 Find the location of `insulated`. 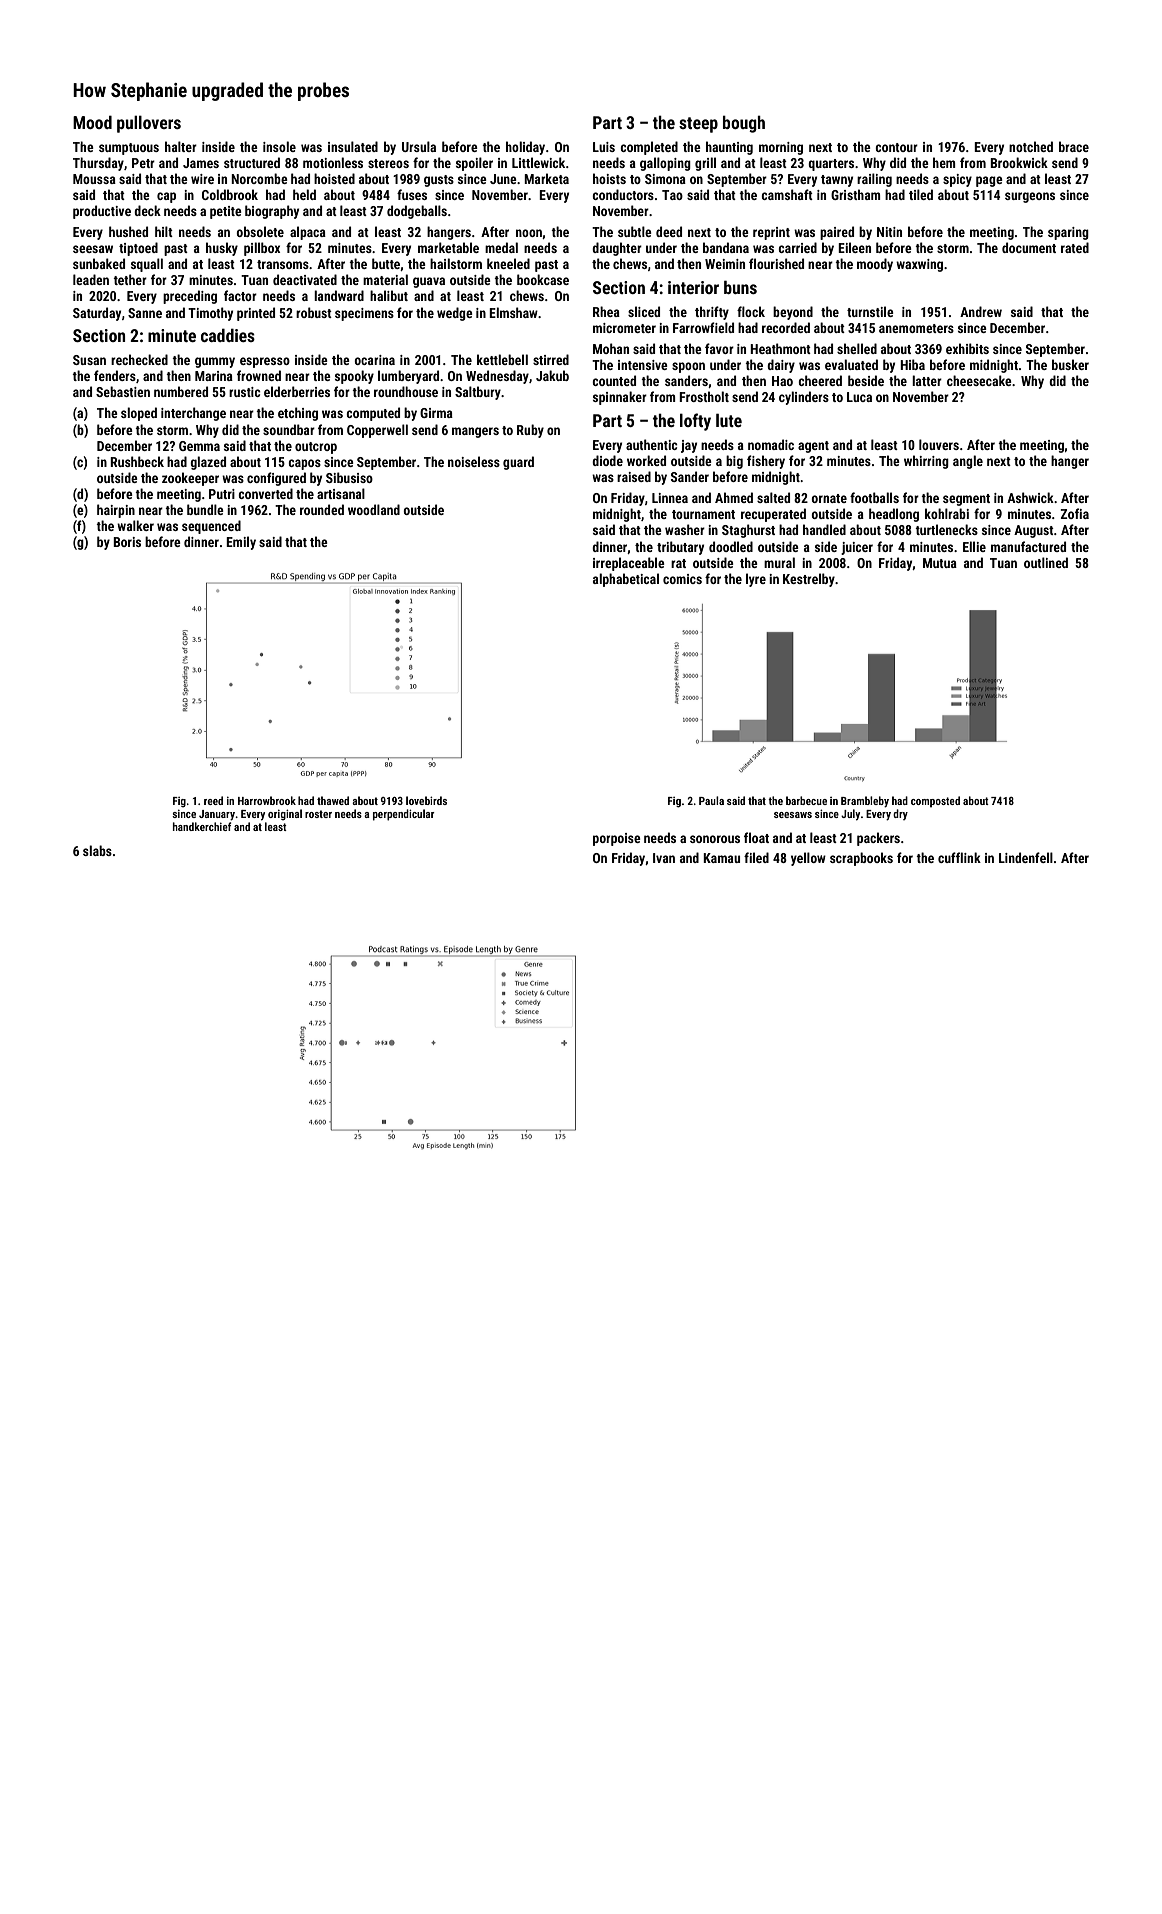

insulated is located at coordinates (353, 146).
